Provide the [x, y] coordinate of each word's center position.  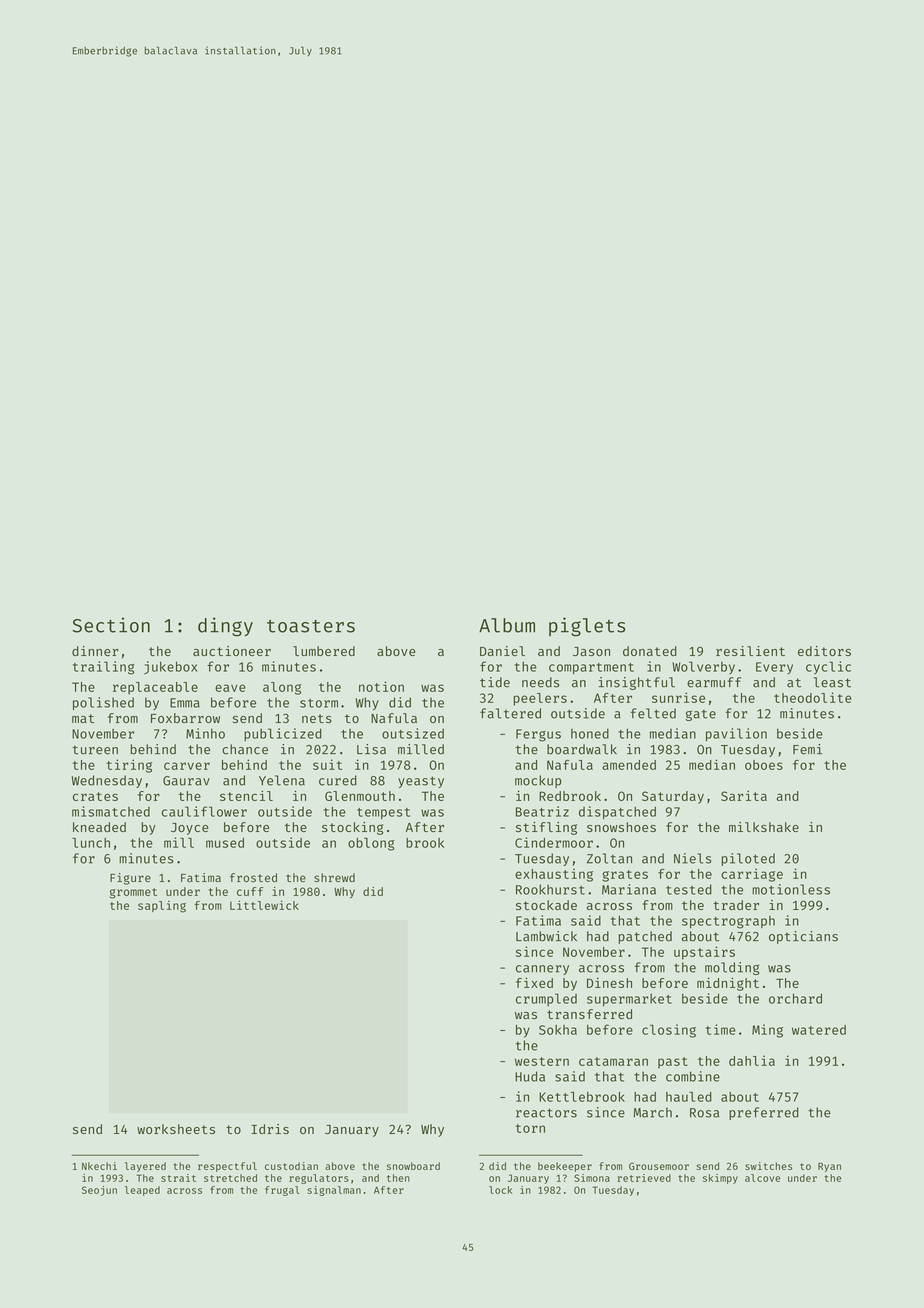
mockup [538, 781]
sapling [162, 907]
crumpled [546, 999]
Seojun [99, 1191]
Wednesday [106, 781]
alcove [762, 1178]
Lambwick [546, 936]
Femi [807, 749]
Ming [767, 1031]
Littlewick [264, 905]
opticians [803, 937]
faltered [510, 713]
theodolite [813, 697]
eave [230, 688]
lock [500, 1190]
